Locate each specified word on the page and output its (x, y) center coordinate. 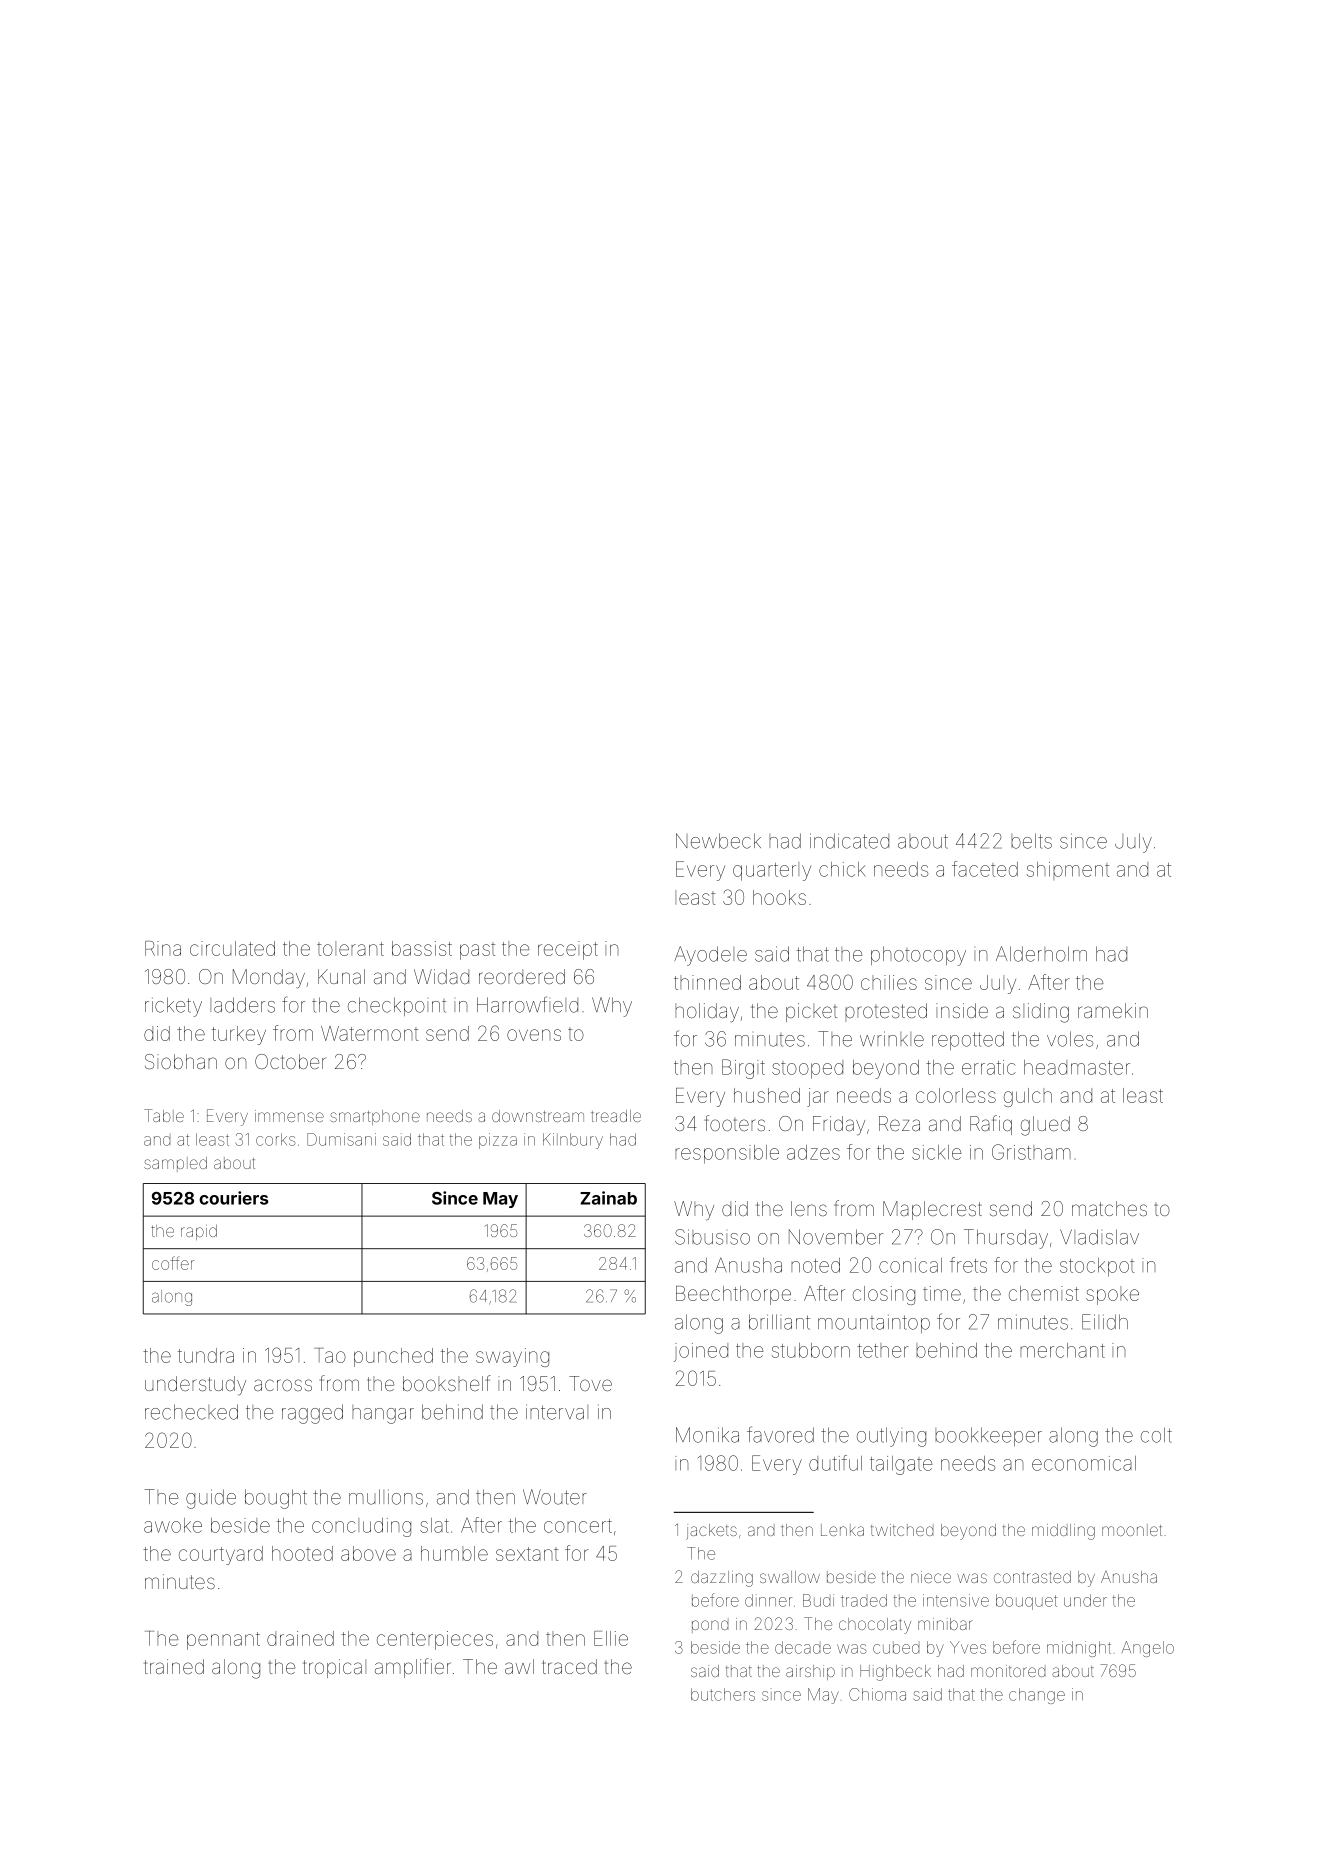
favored (780, 1434)
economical (1084, 1463)
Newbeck (718, 841)
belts (1031, 841)
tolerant (350, 948)
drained (300, 1638)
